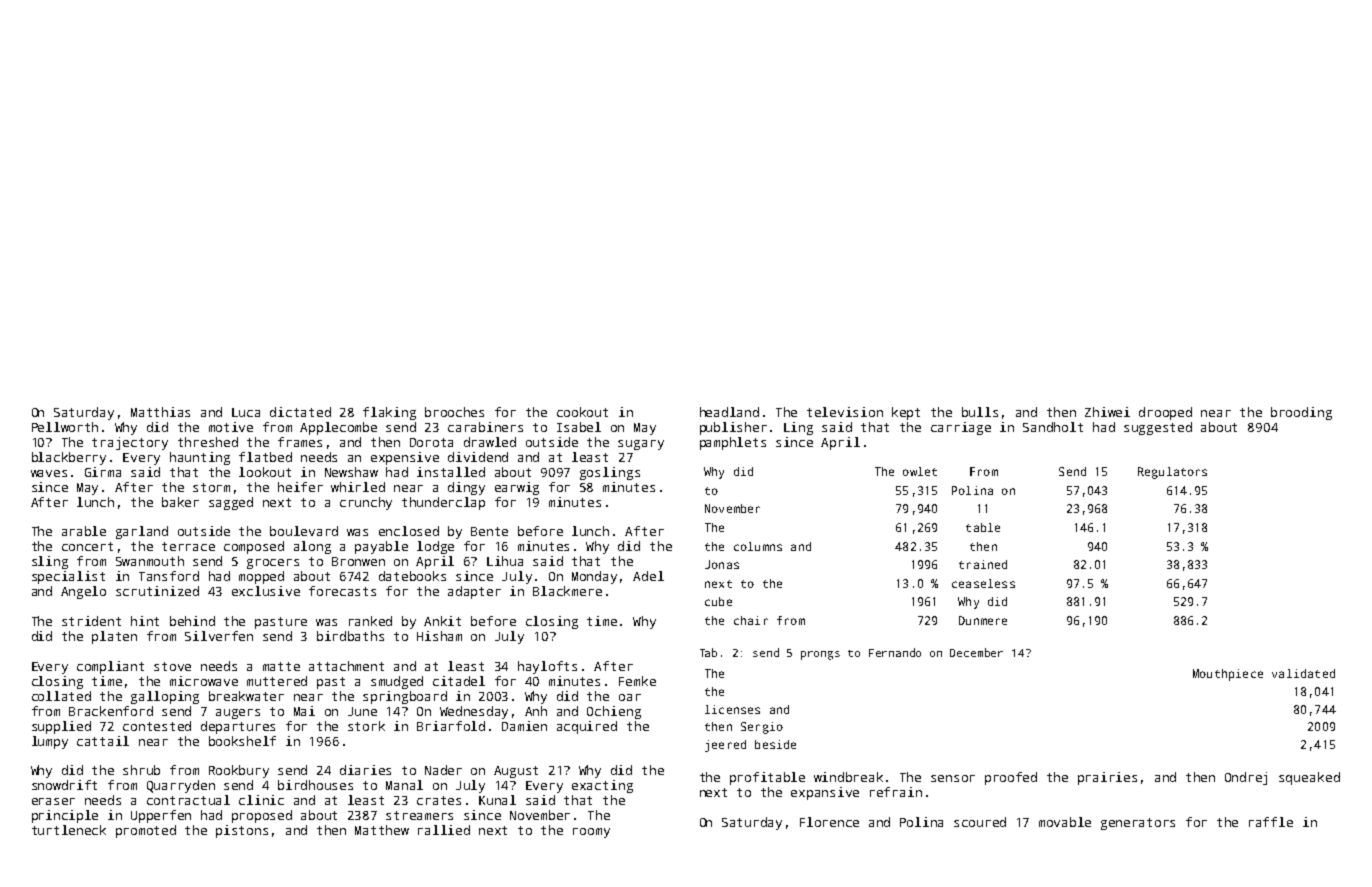 The height and width of the screenshot is (887, 1372). I want to click on Mouthpiece, so click(1228, 675).
